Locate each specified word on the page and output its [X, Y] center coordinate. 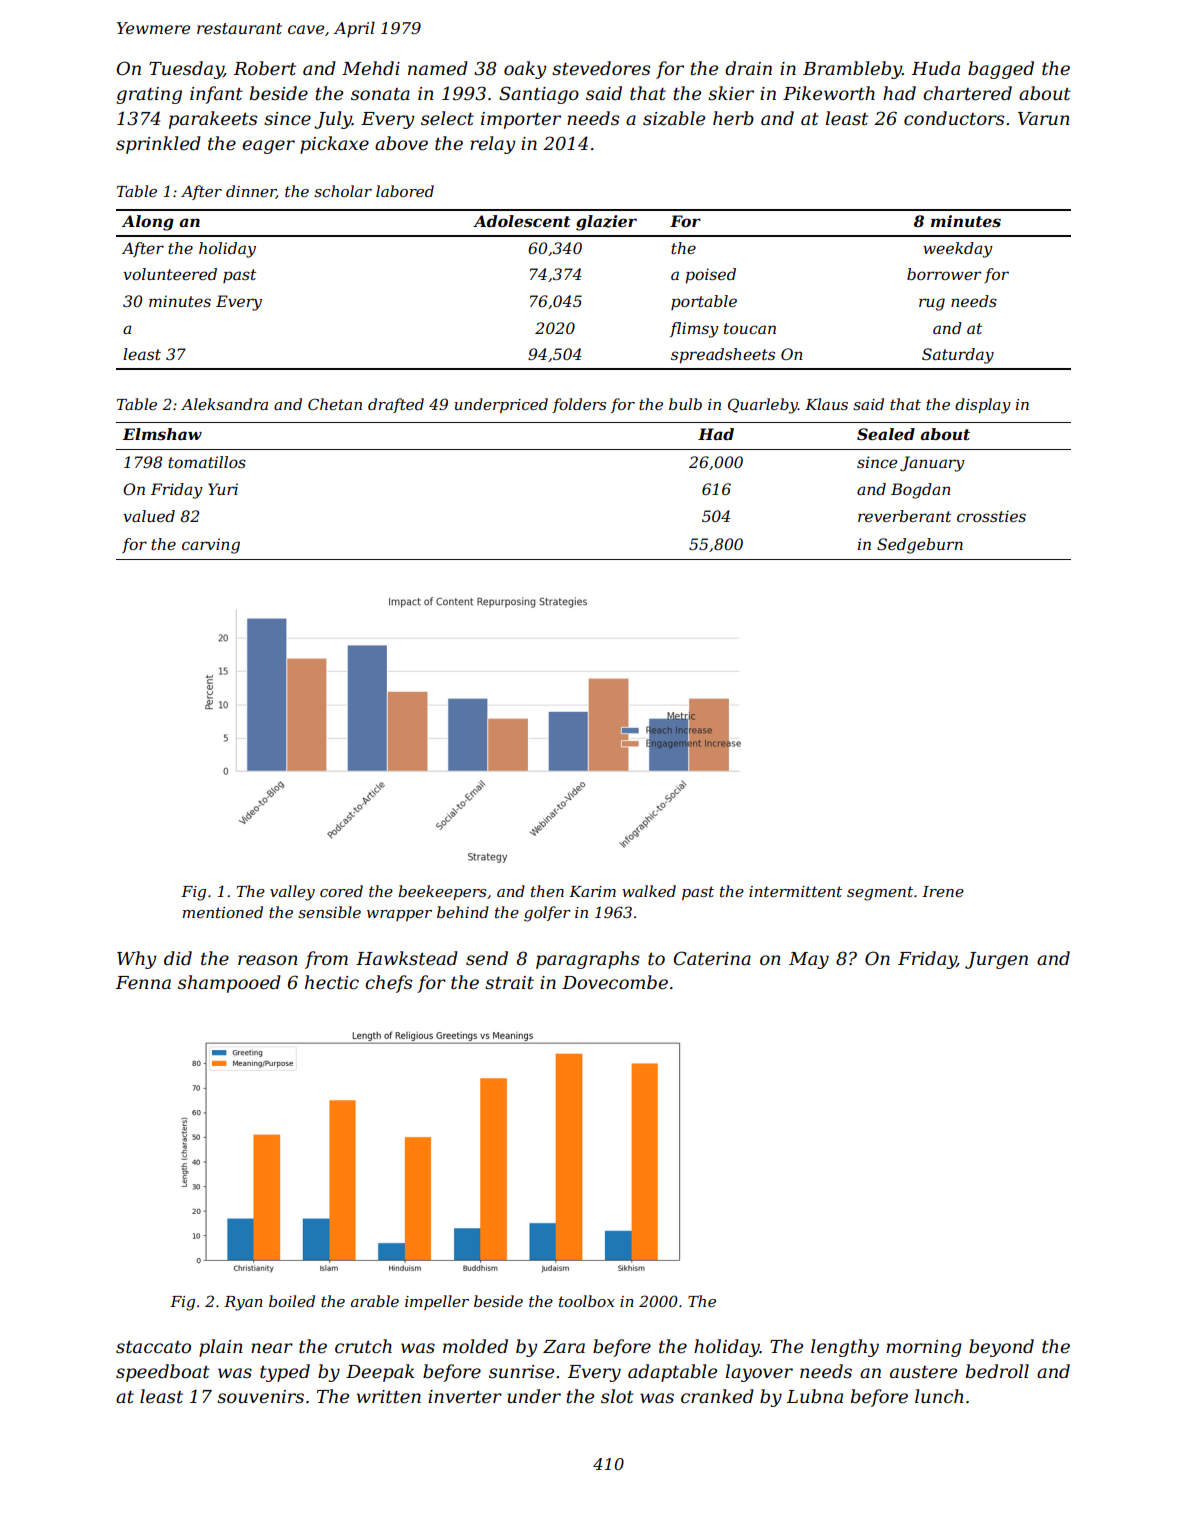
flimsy [694, 330]
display [983, 406]
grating [149, 95]
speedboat [163, 1373]
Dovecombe [615, 982]
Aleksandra [224, 404]
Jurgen [996, 960]
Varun [1044, 118]
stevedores [601, 68]
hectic [332, 982]
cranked [717, 1396]
